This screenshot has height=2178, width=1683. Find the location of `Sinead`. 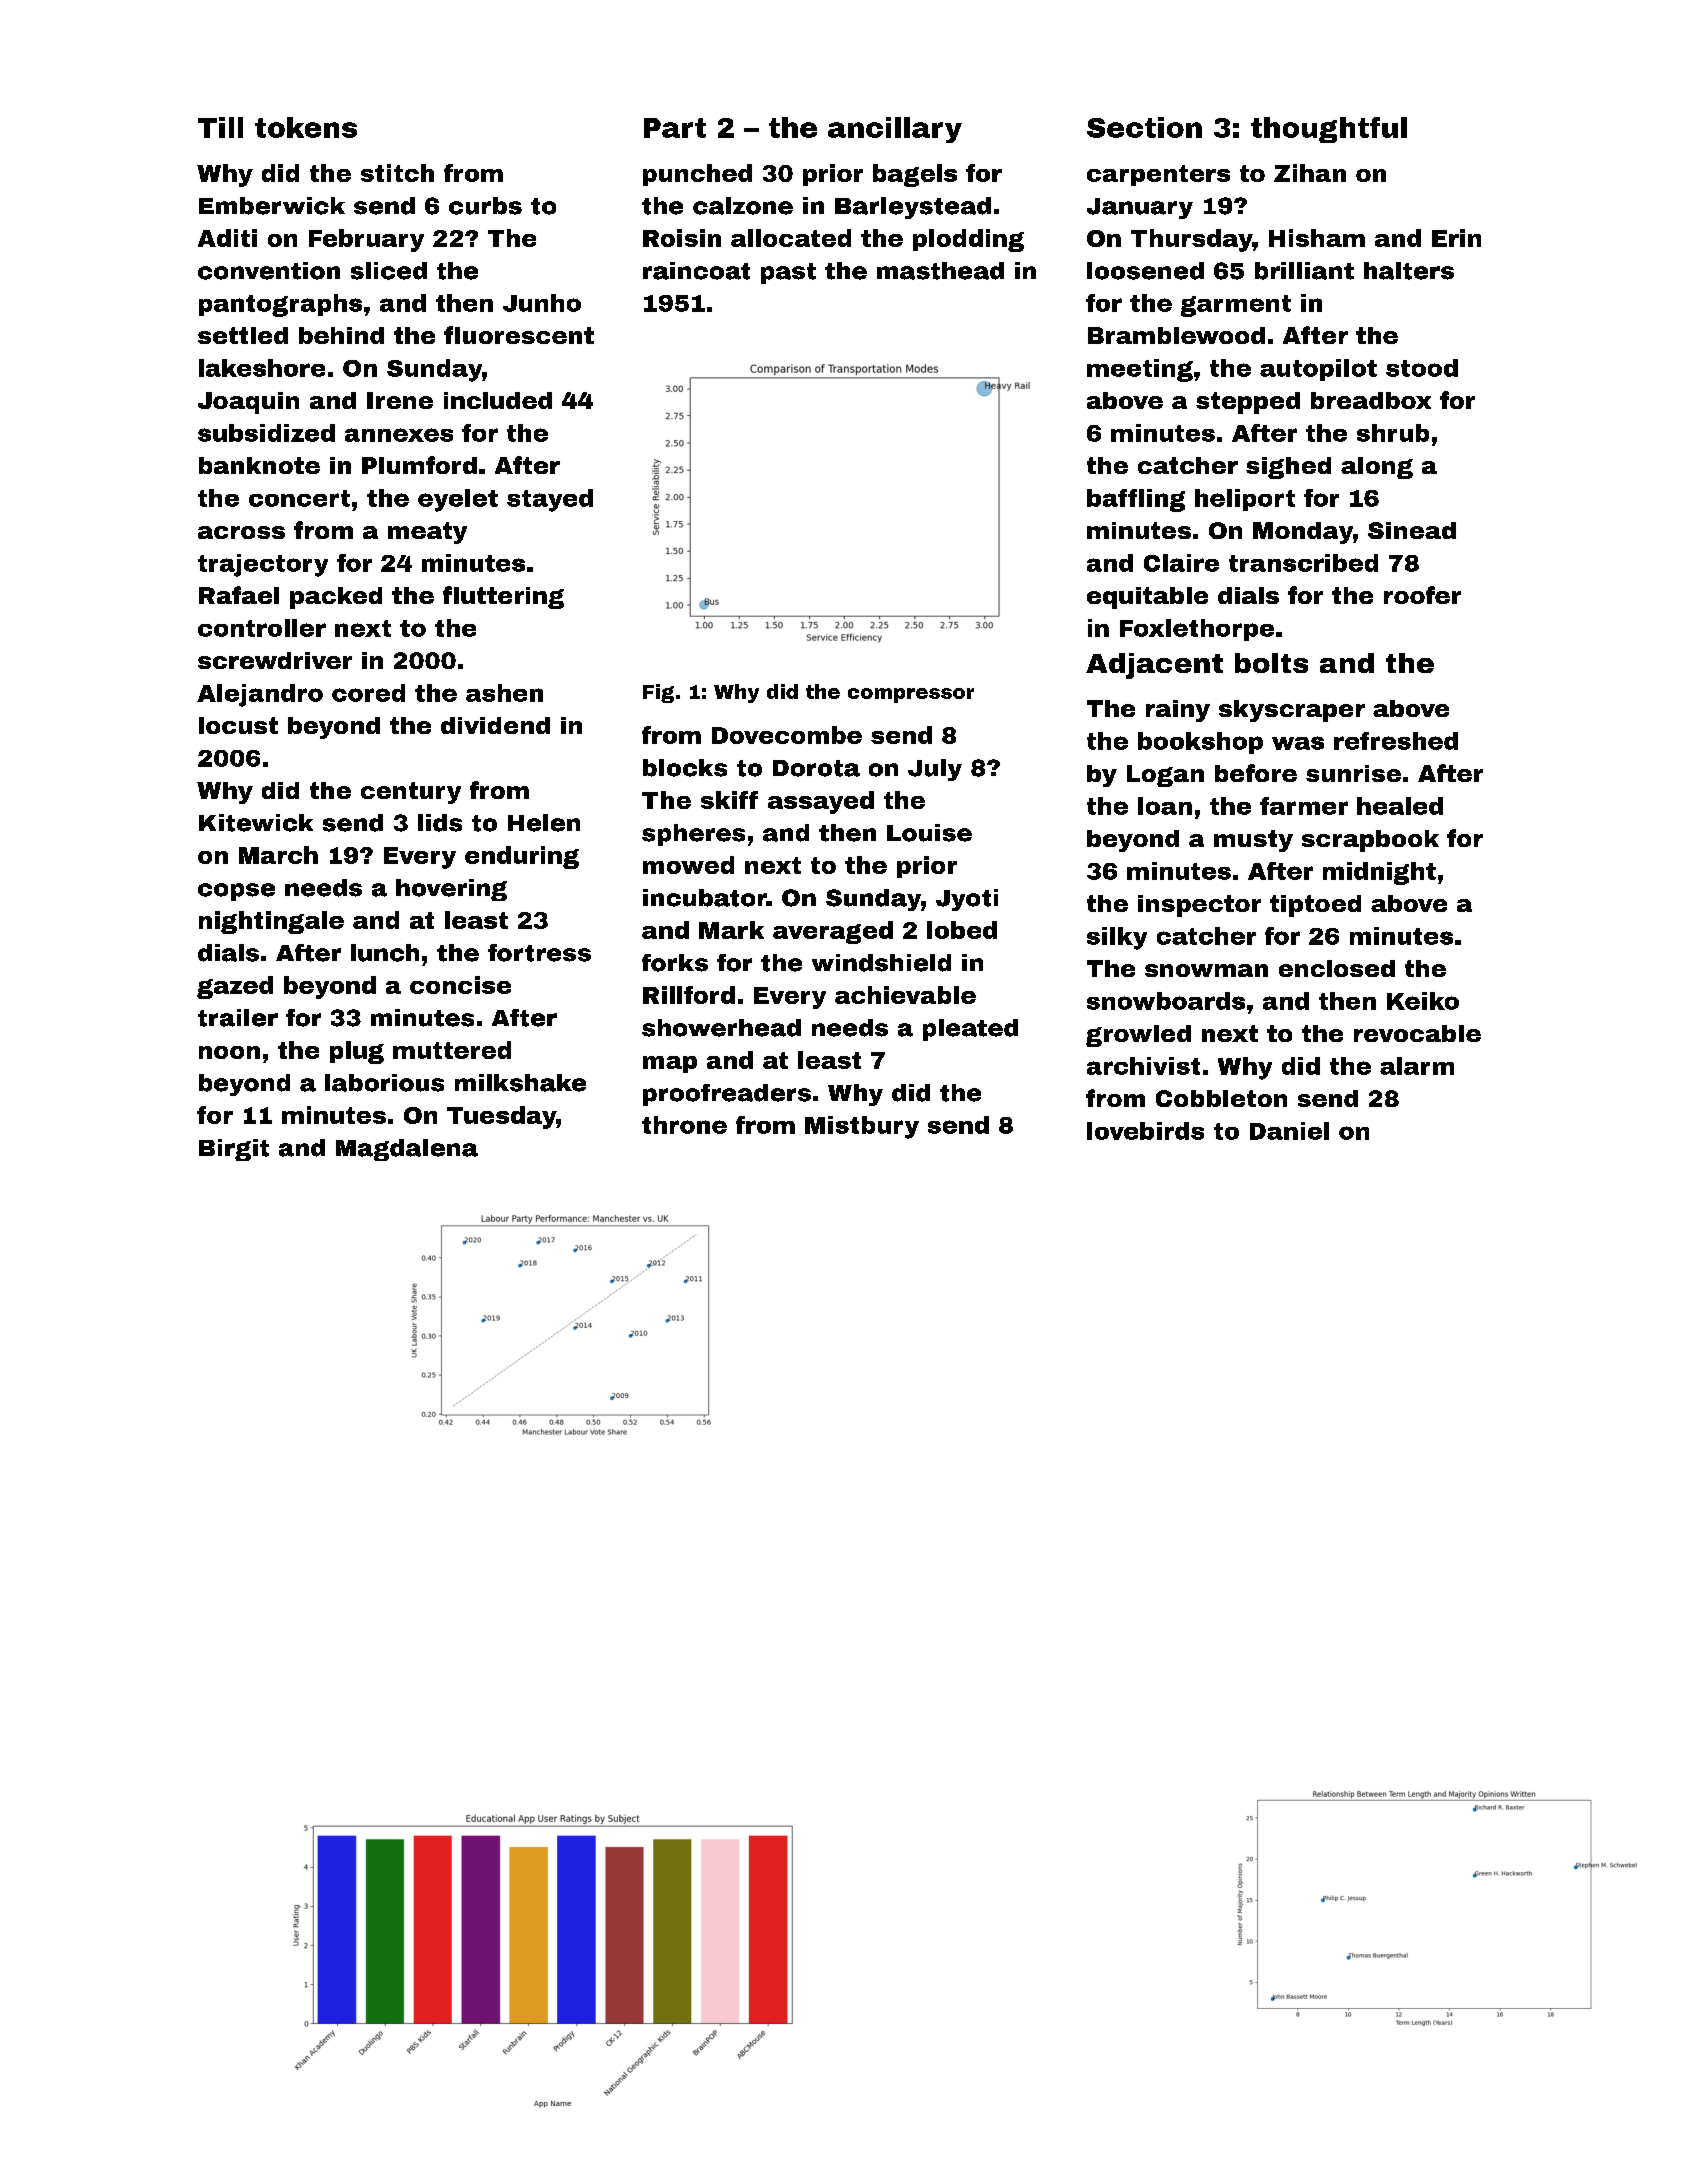

Sinead is located at coordinates (1412, 530).
